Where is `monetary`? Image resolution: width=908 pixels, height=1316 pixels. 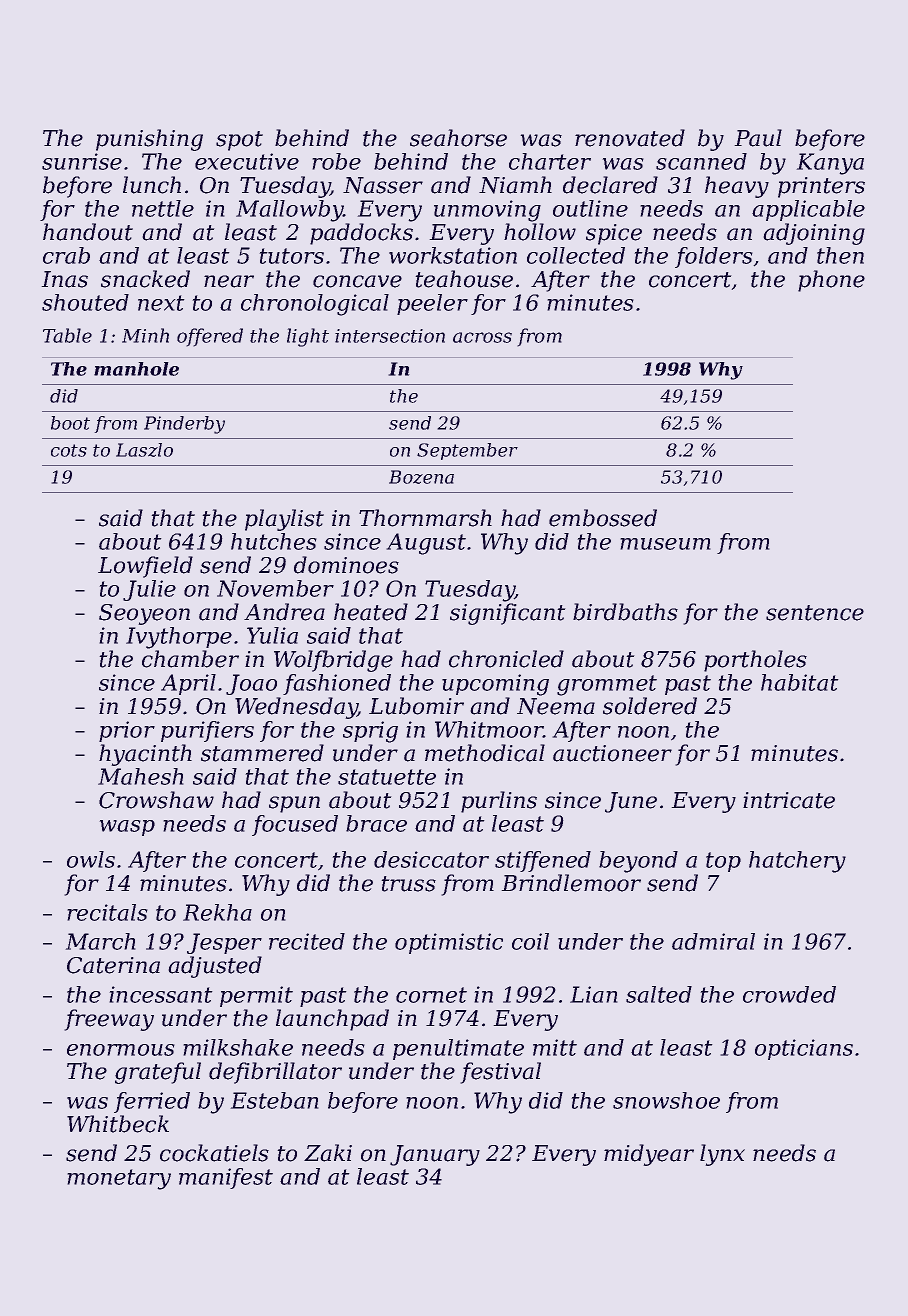
monetary is located at coordinates (119, 1179).
